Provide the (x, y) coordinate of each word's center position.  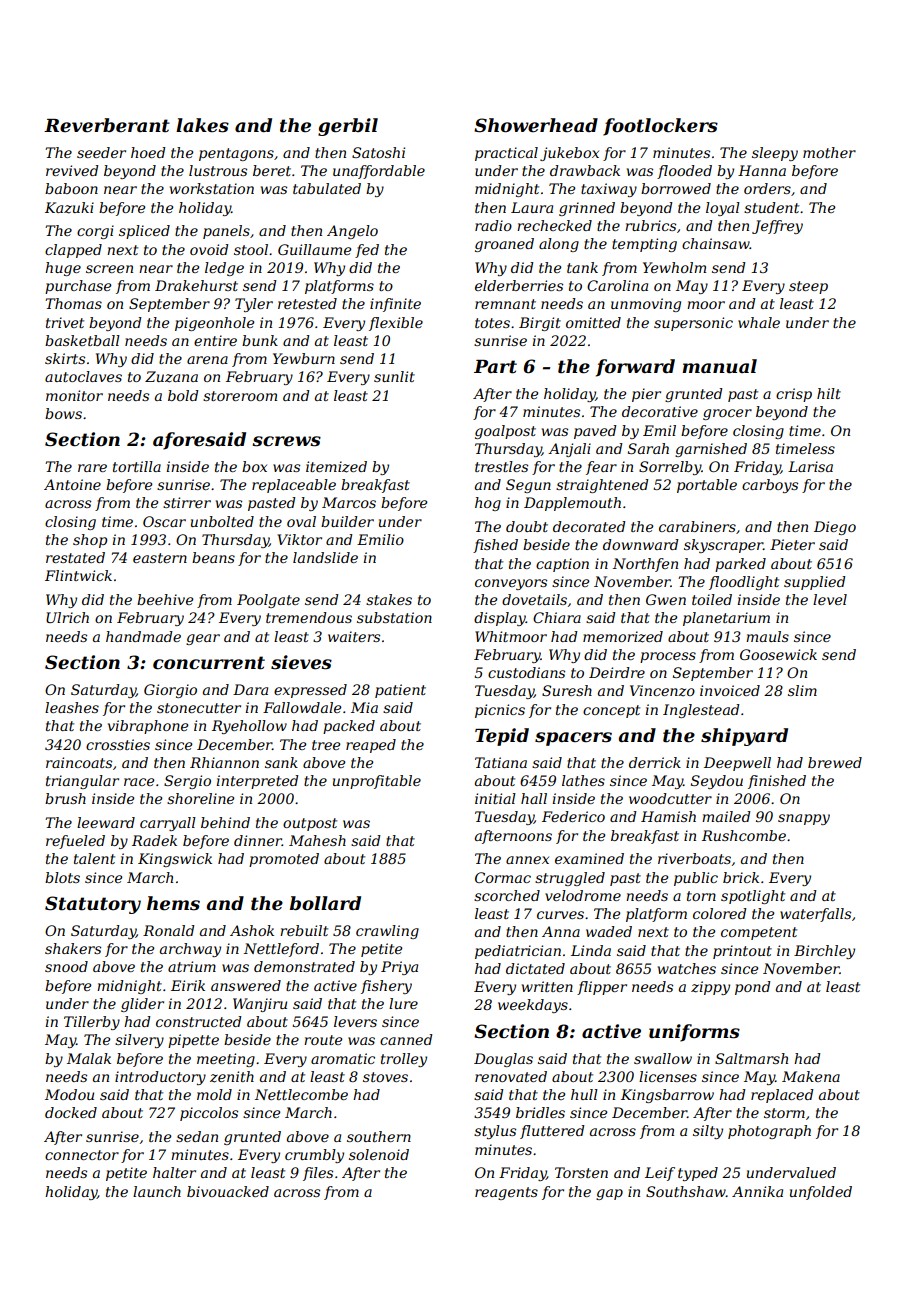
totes (492, 323)
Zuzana (171, 377)
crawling (387, 932)
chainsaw (716, 243)
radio (493, 225)
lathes (583, 780)
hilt (829, 393)
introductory (160, 1078)
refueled (75, 842)
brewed (835, 762)
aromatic (343, 1058)
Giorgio (170, 691)
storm (784, 1113)
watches (687, 968)
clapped (73, 251)
